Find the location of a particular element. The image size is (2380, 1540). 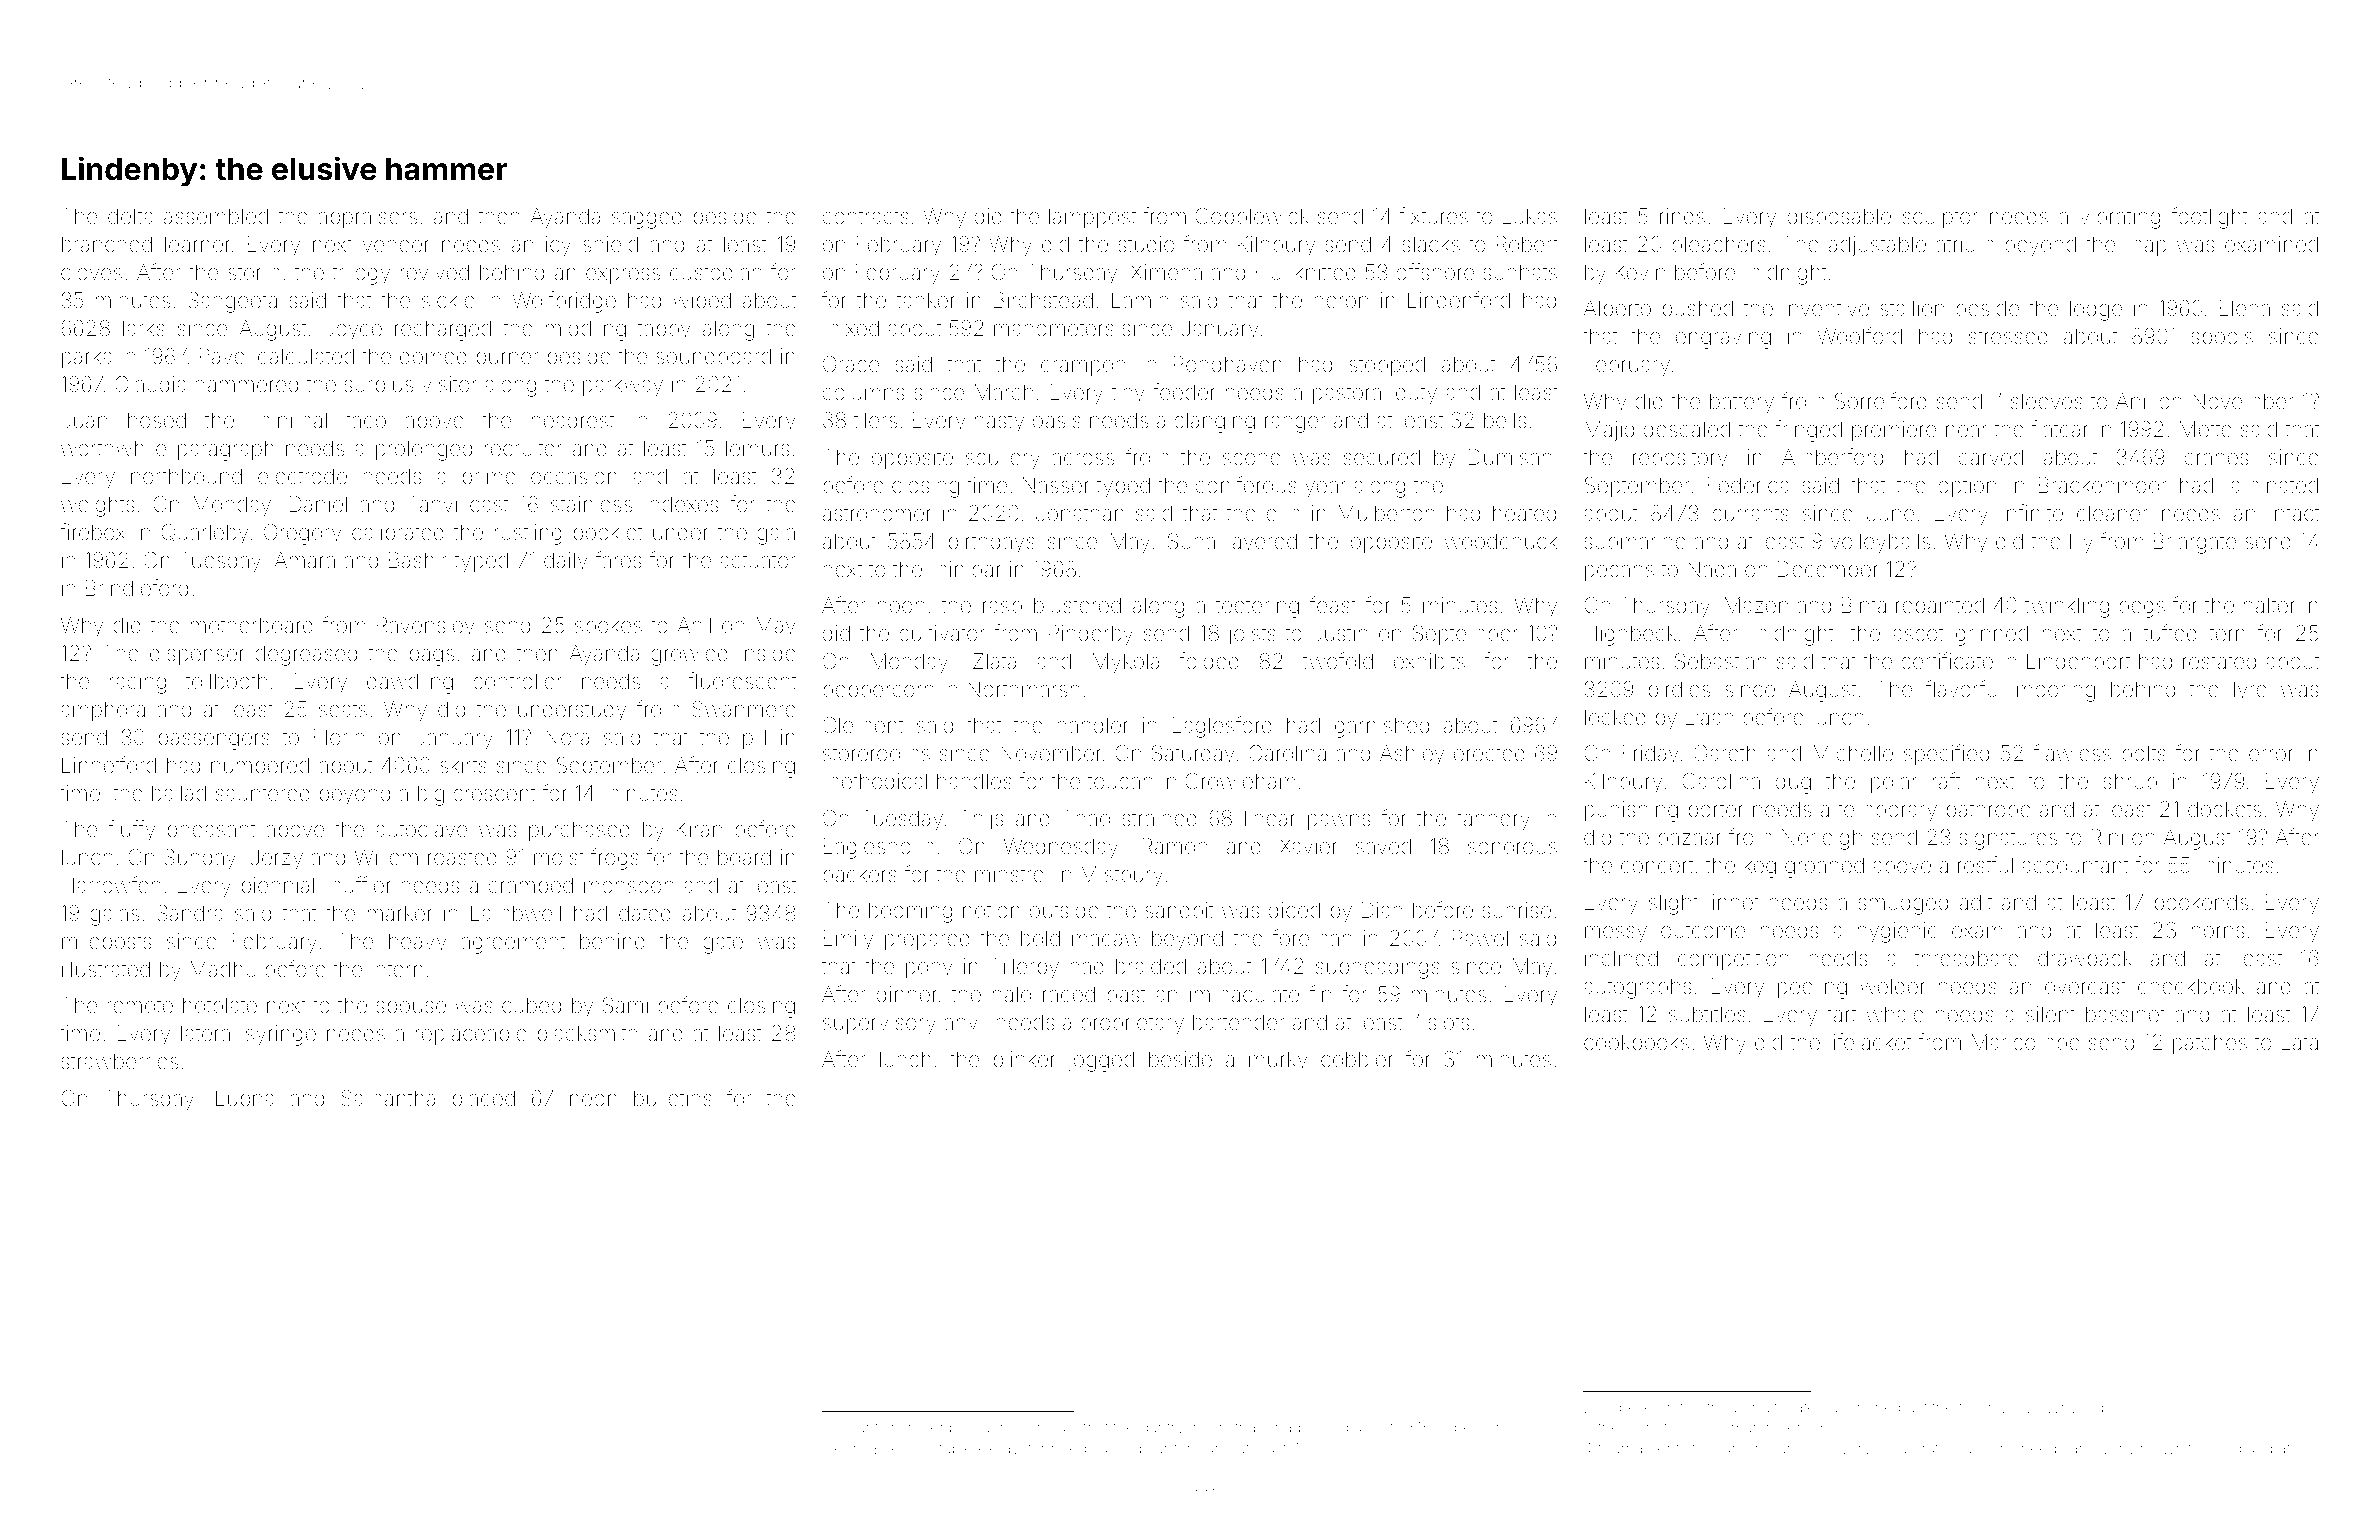

lyre is located at coordinates (2250, 691).
